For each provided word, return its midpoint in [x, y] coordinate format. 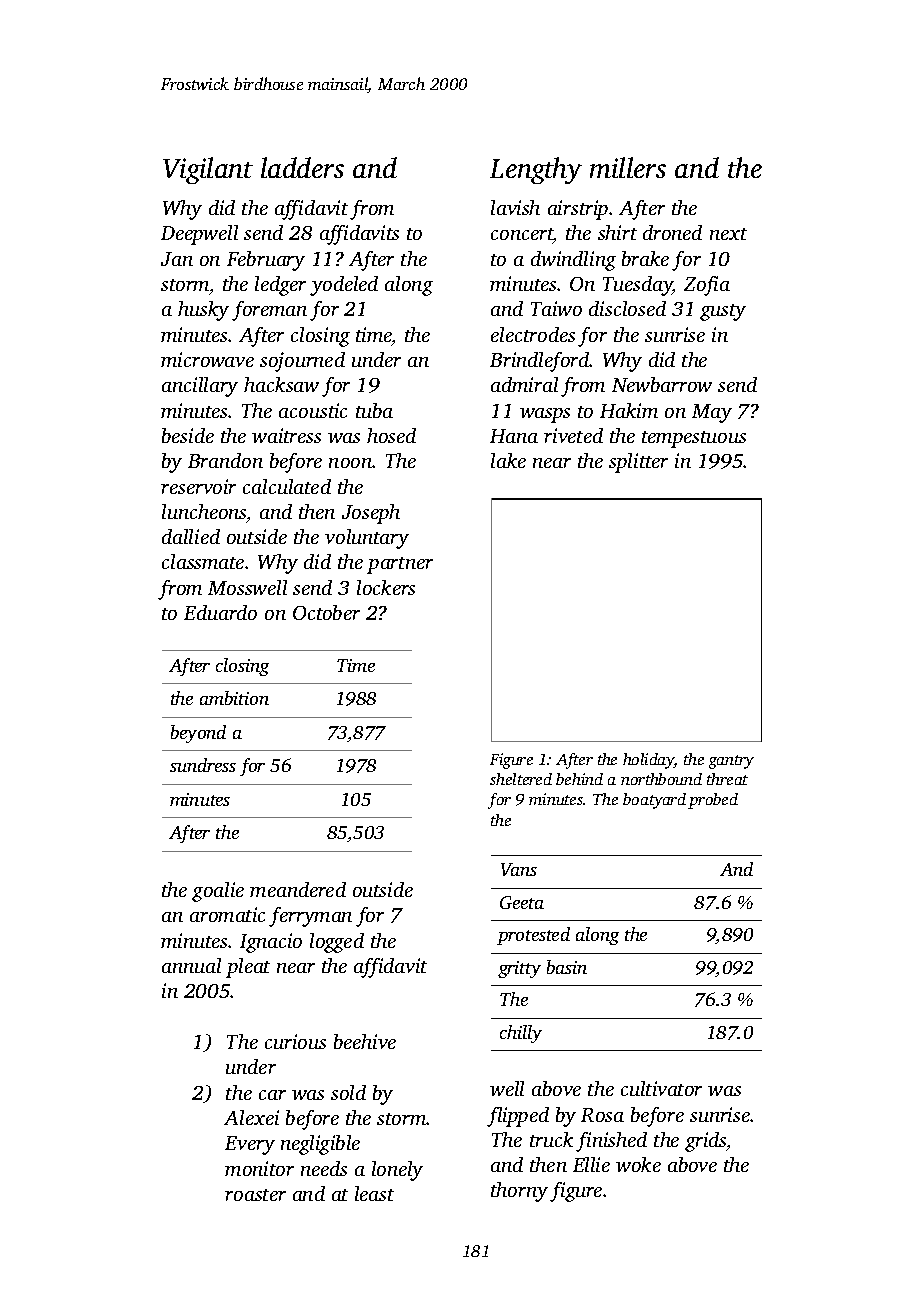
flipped [518, 1117]
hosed [391, 435]
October [326, 612]
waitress [286, 435]
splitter [638, 463]
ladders [302, 167]
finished [611, 1142]
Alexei [251, 1117]
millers [628, 167]
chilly [521, 1034]
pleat [248, 968]
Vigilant [208, 170]
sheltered [521, 779]
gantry [731, 762]
